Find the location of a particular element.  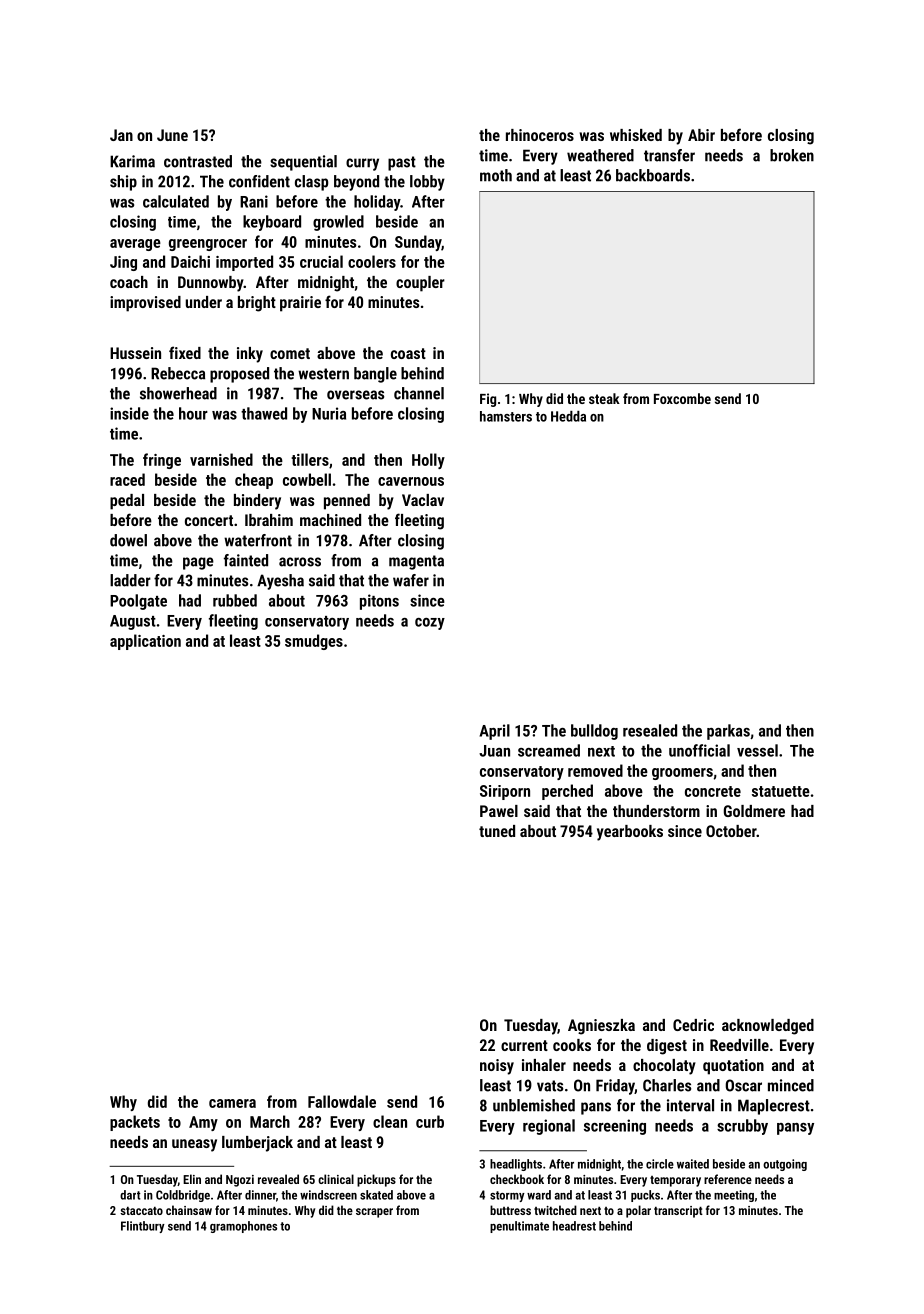

cheap is located at coordinates (254, 481).
